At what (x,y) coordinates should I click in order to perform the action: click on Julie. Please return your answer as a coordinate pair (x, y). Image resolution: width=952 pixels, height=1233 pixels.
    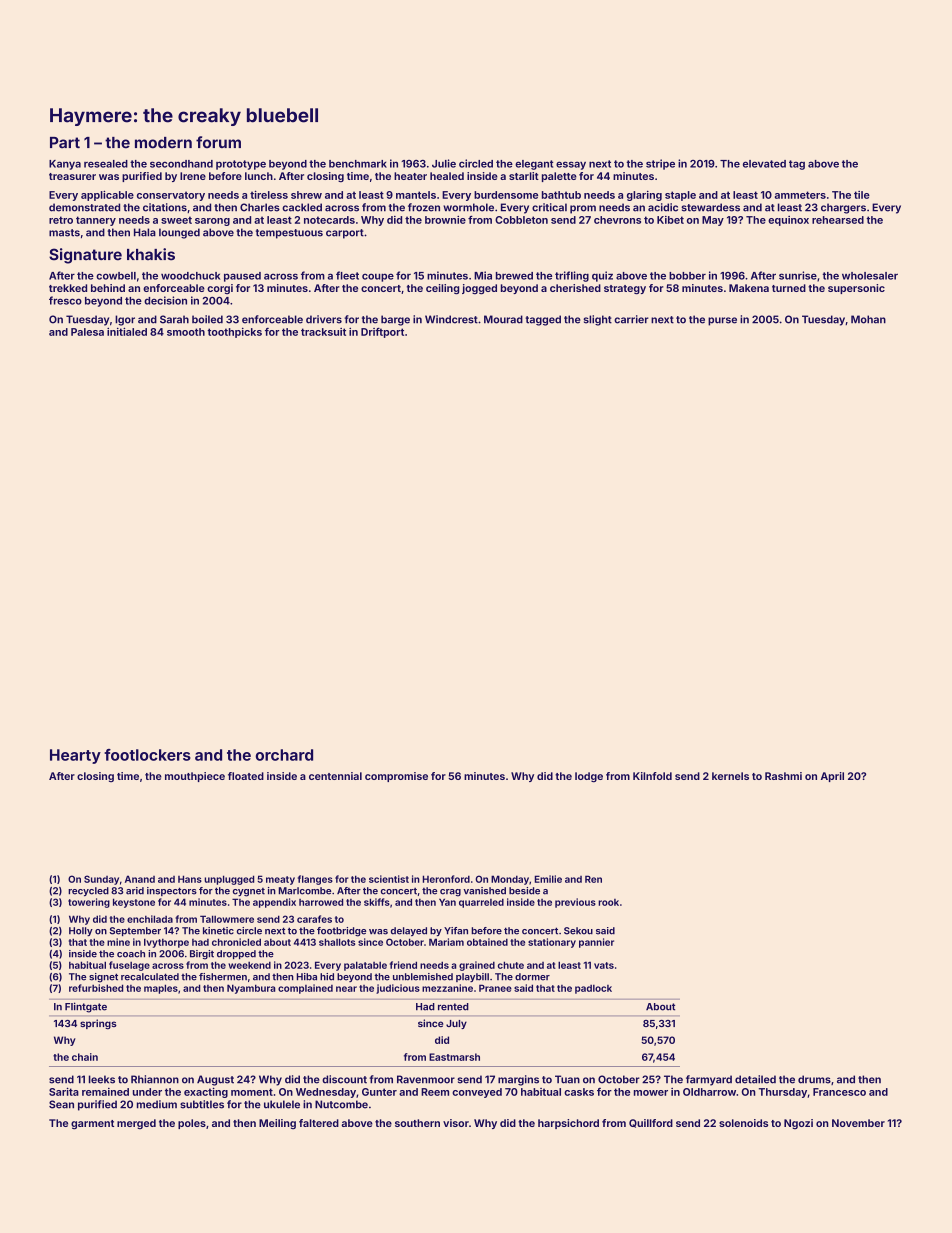
    Looking at the image, I should click on (444, 163).
